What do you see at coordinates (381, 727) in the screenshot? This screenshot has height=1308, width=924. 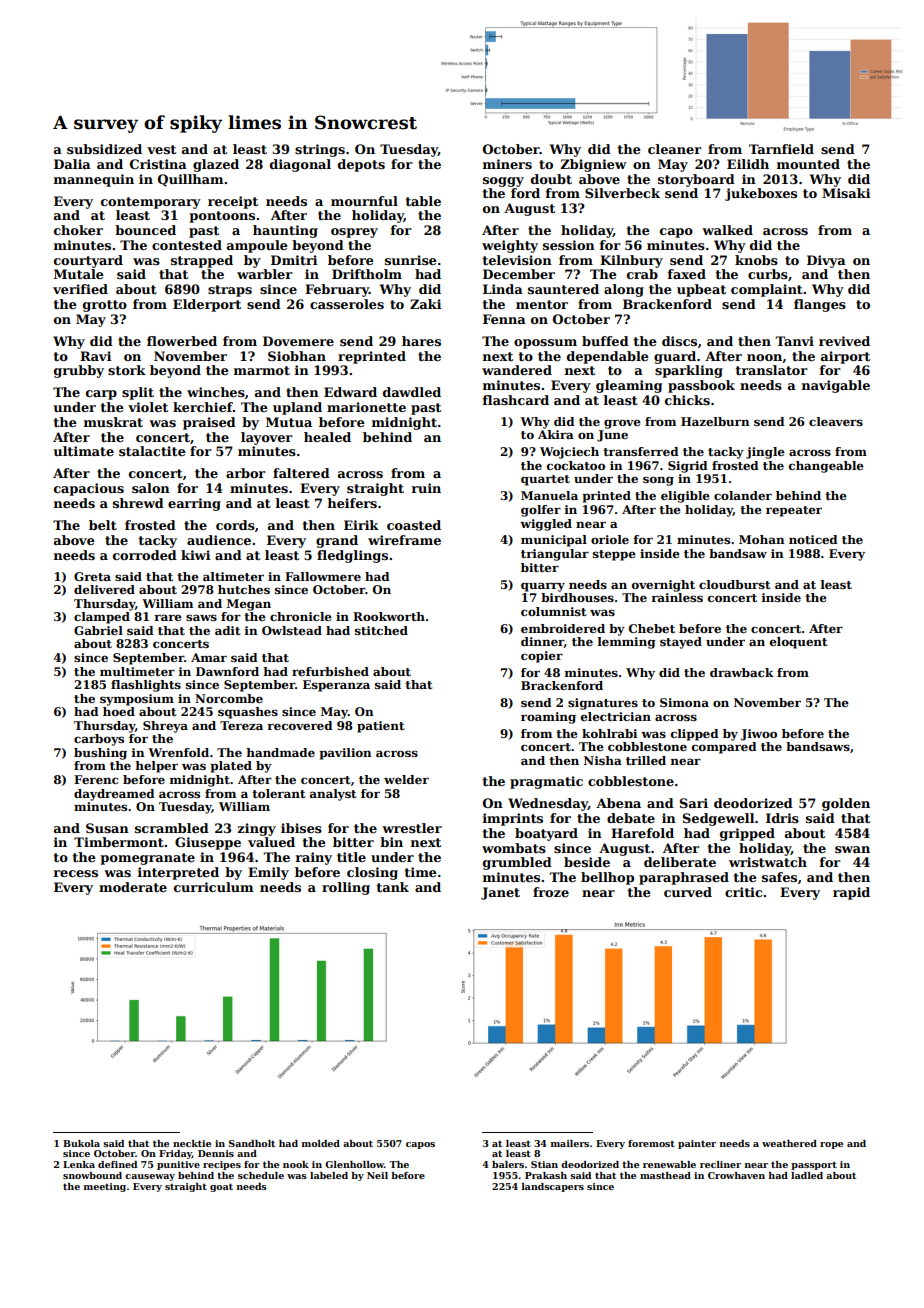 I see `patient` at bounding box center [381, 727].
